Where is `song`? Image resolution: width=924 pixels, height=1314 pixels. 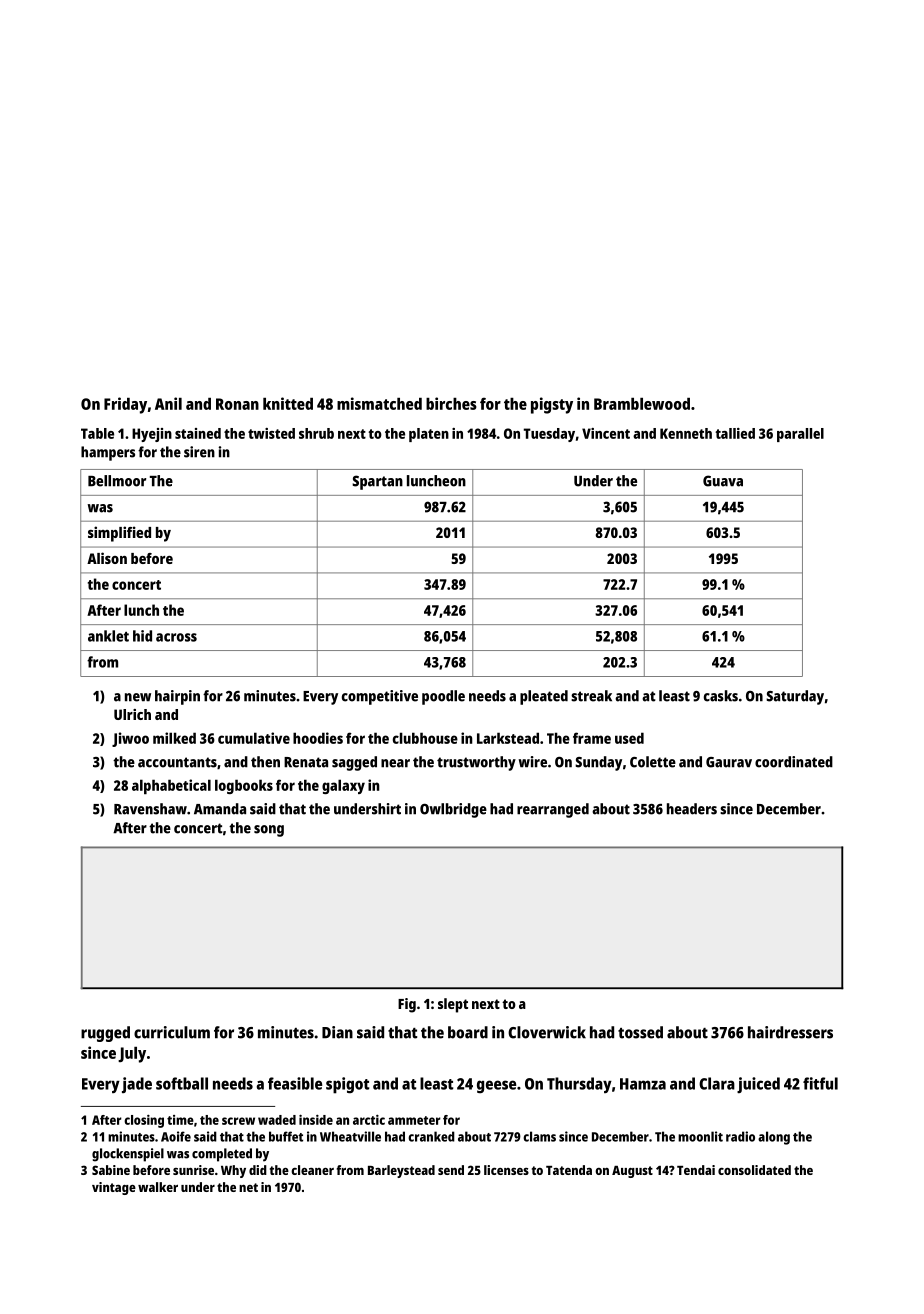 song is located at coordinates (269, 831).
